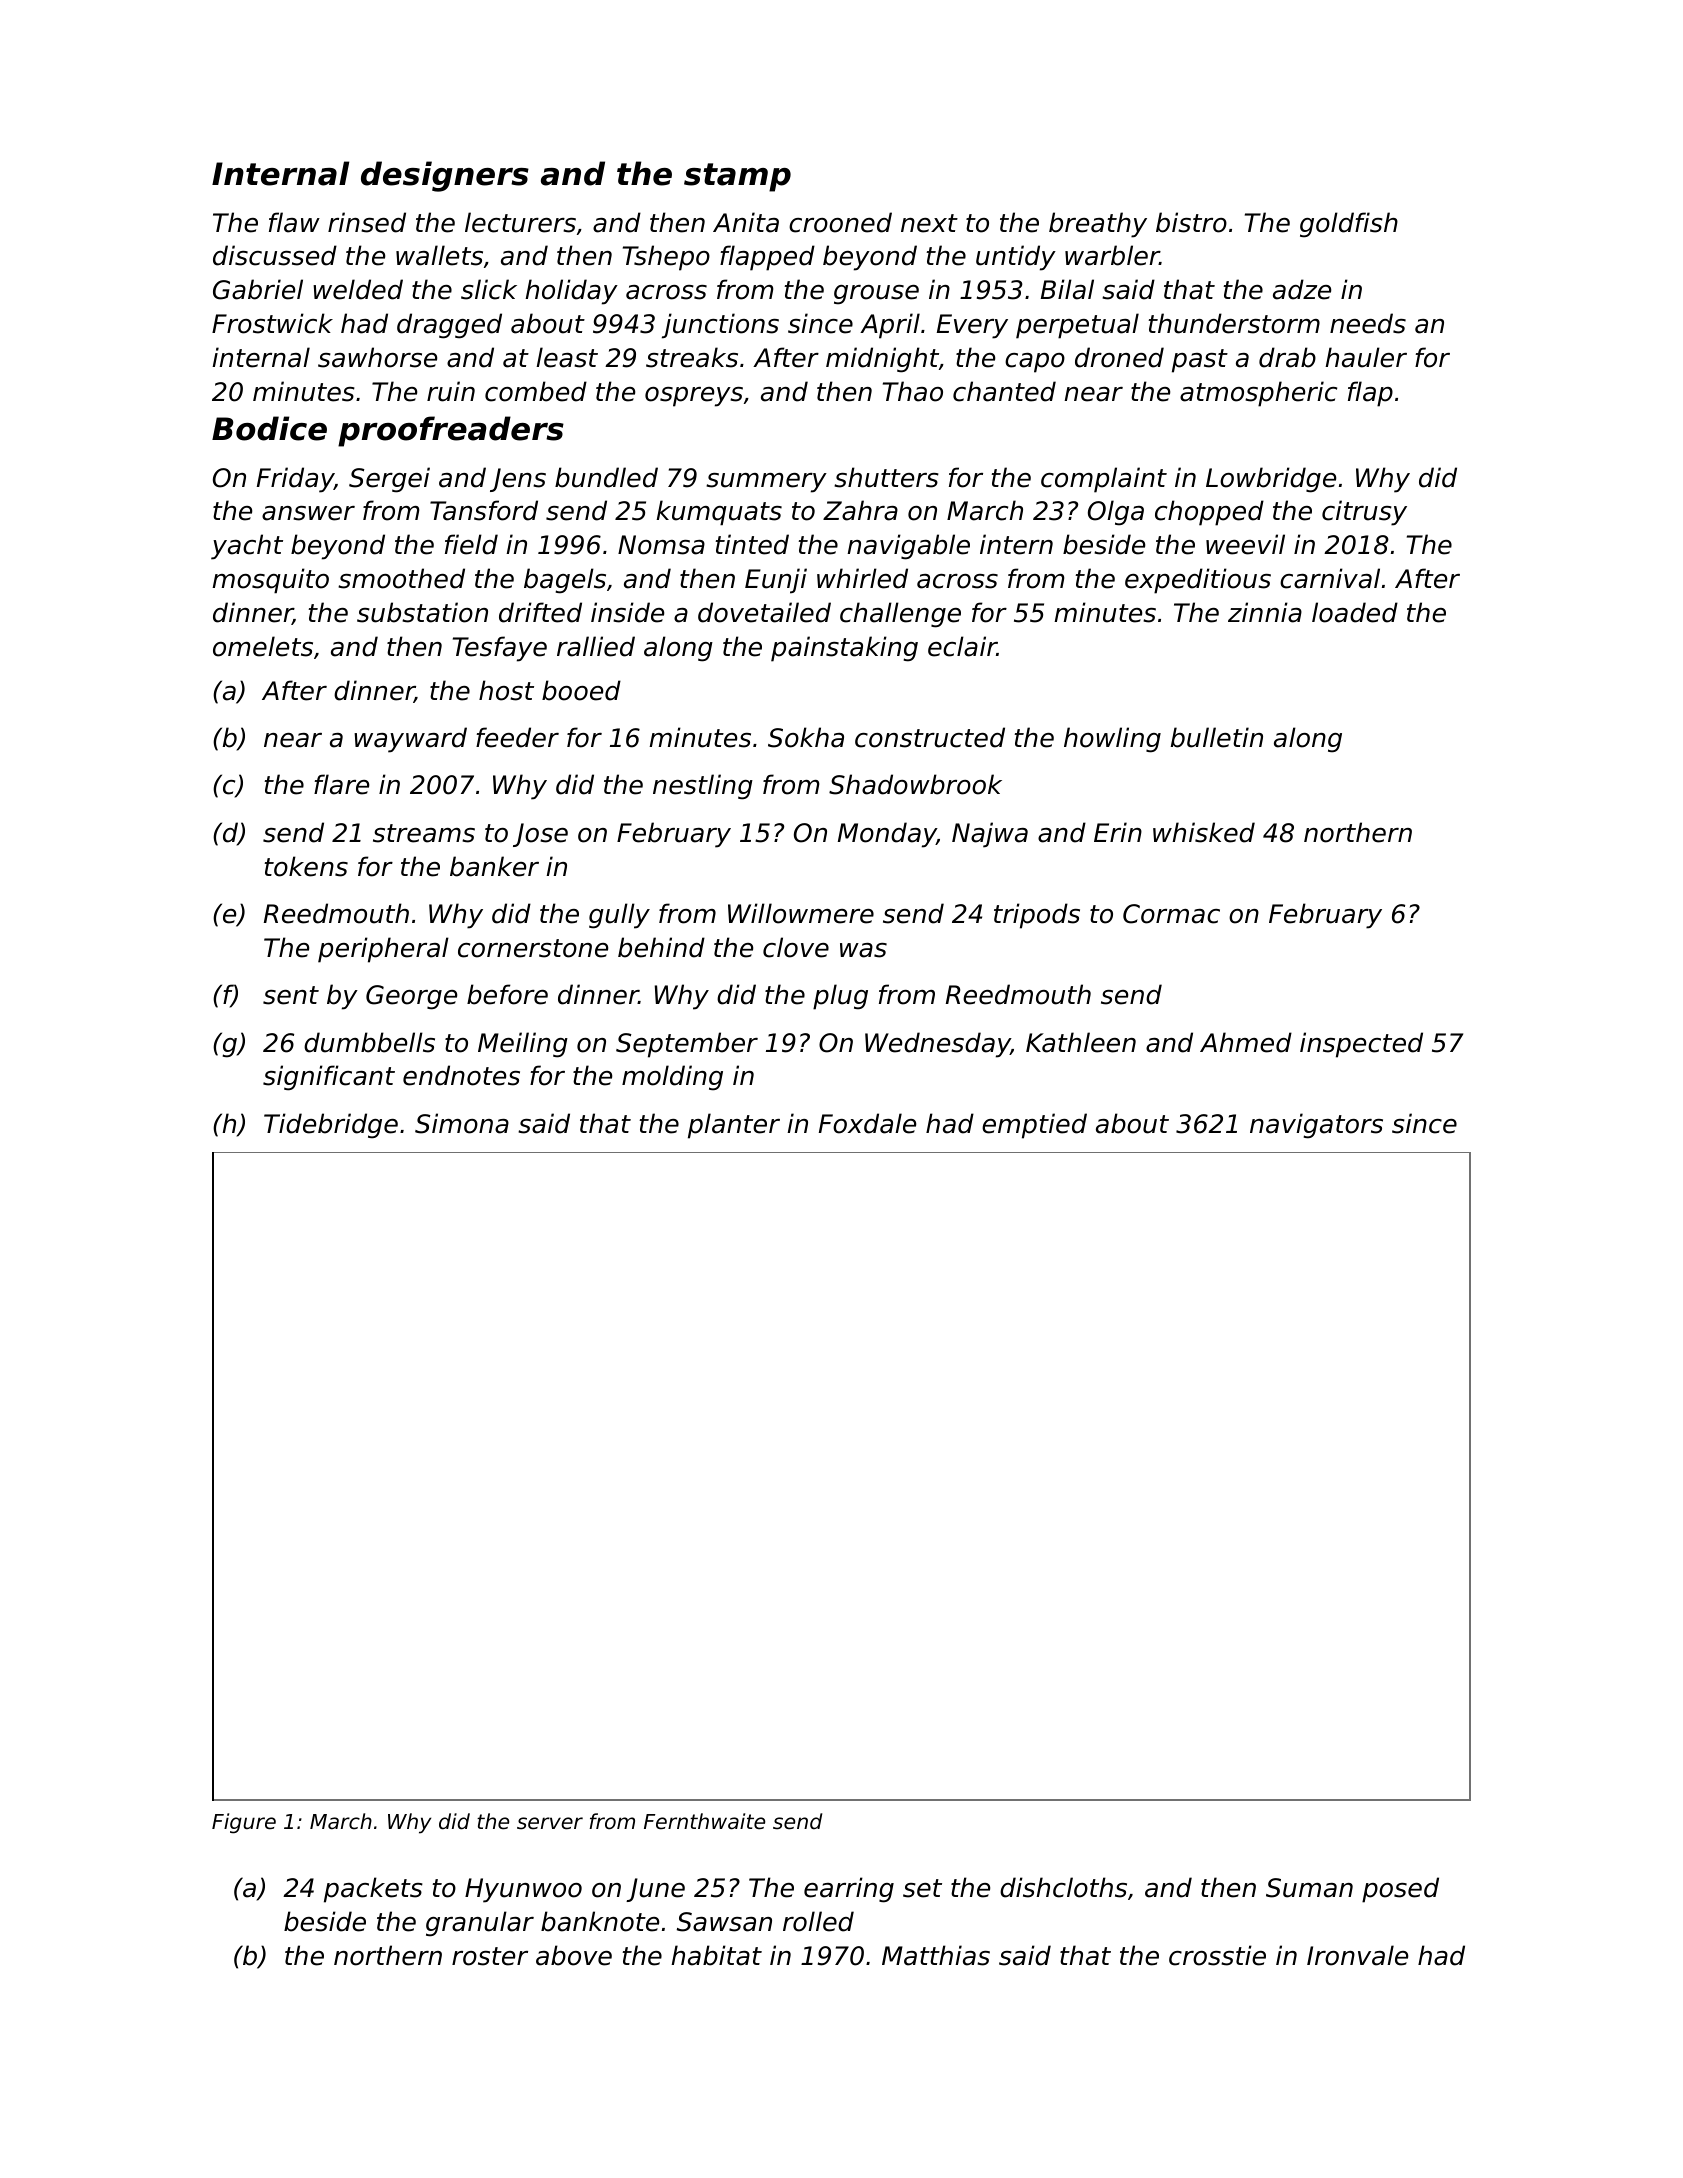 The image size is (1683, 2178). I want to click on droned, so click(1119, 357).
